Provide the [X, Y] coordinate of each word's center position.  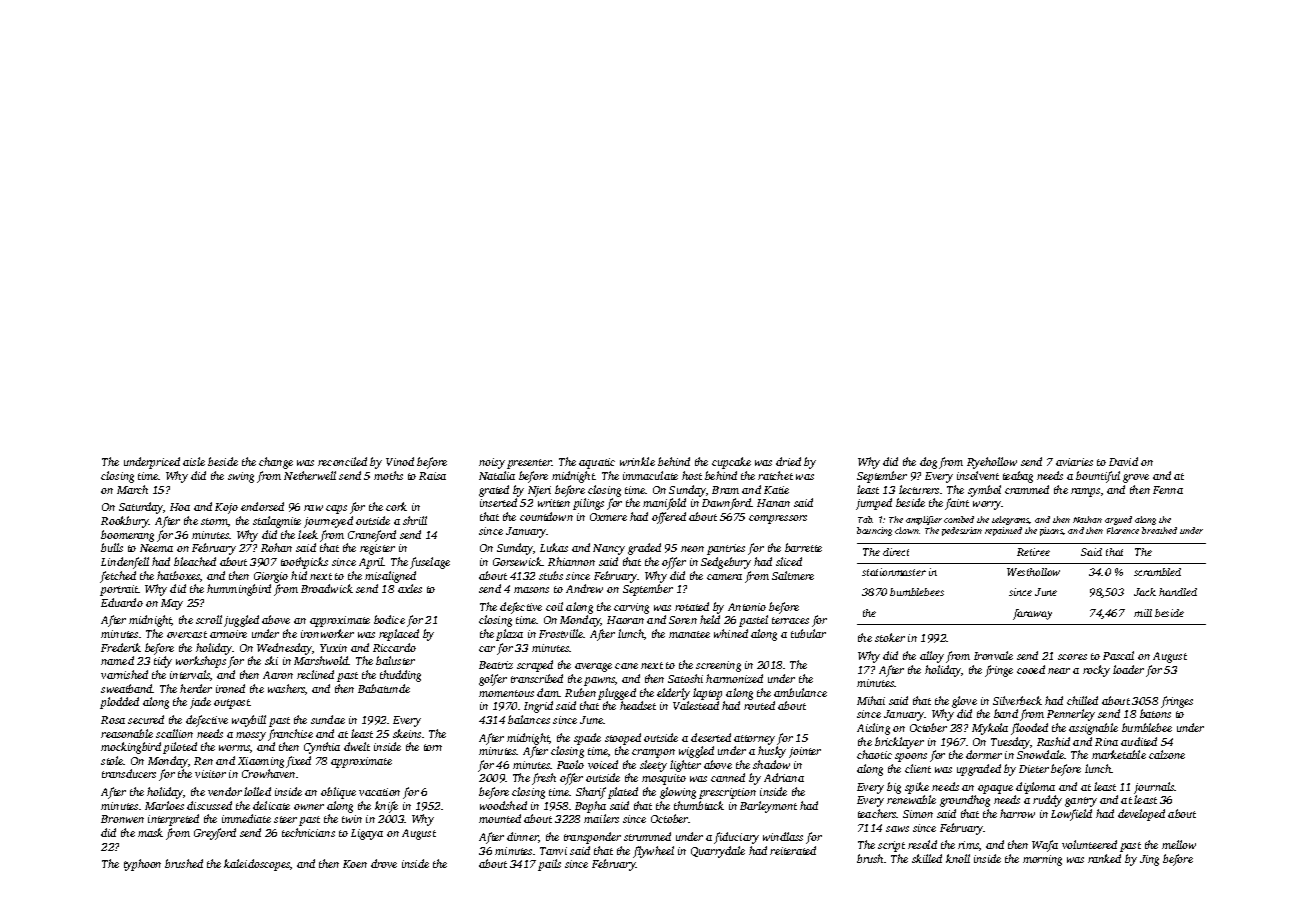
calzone [1167, 754]
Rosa [113, 720]
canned [728, 777]
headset [638, 705]
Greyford [215, 834]
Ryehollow [992, 463]
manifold [664, 504]
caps [336, 509]
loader [1128, 669]
